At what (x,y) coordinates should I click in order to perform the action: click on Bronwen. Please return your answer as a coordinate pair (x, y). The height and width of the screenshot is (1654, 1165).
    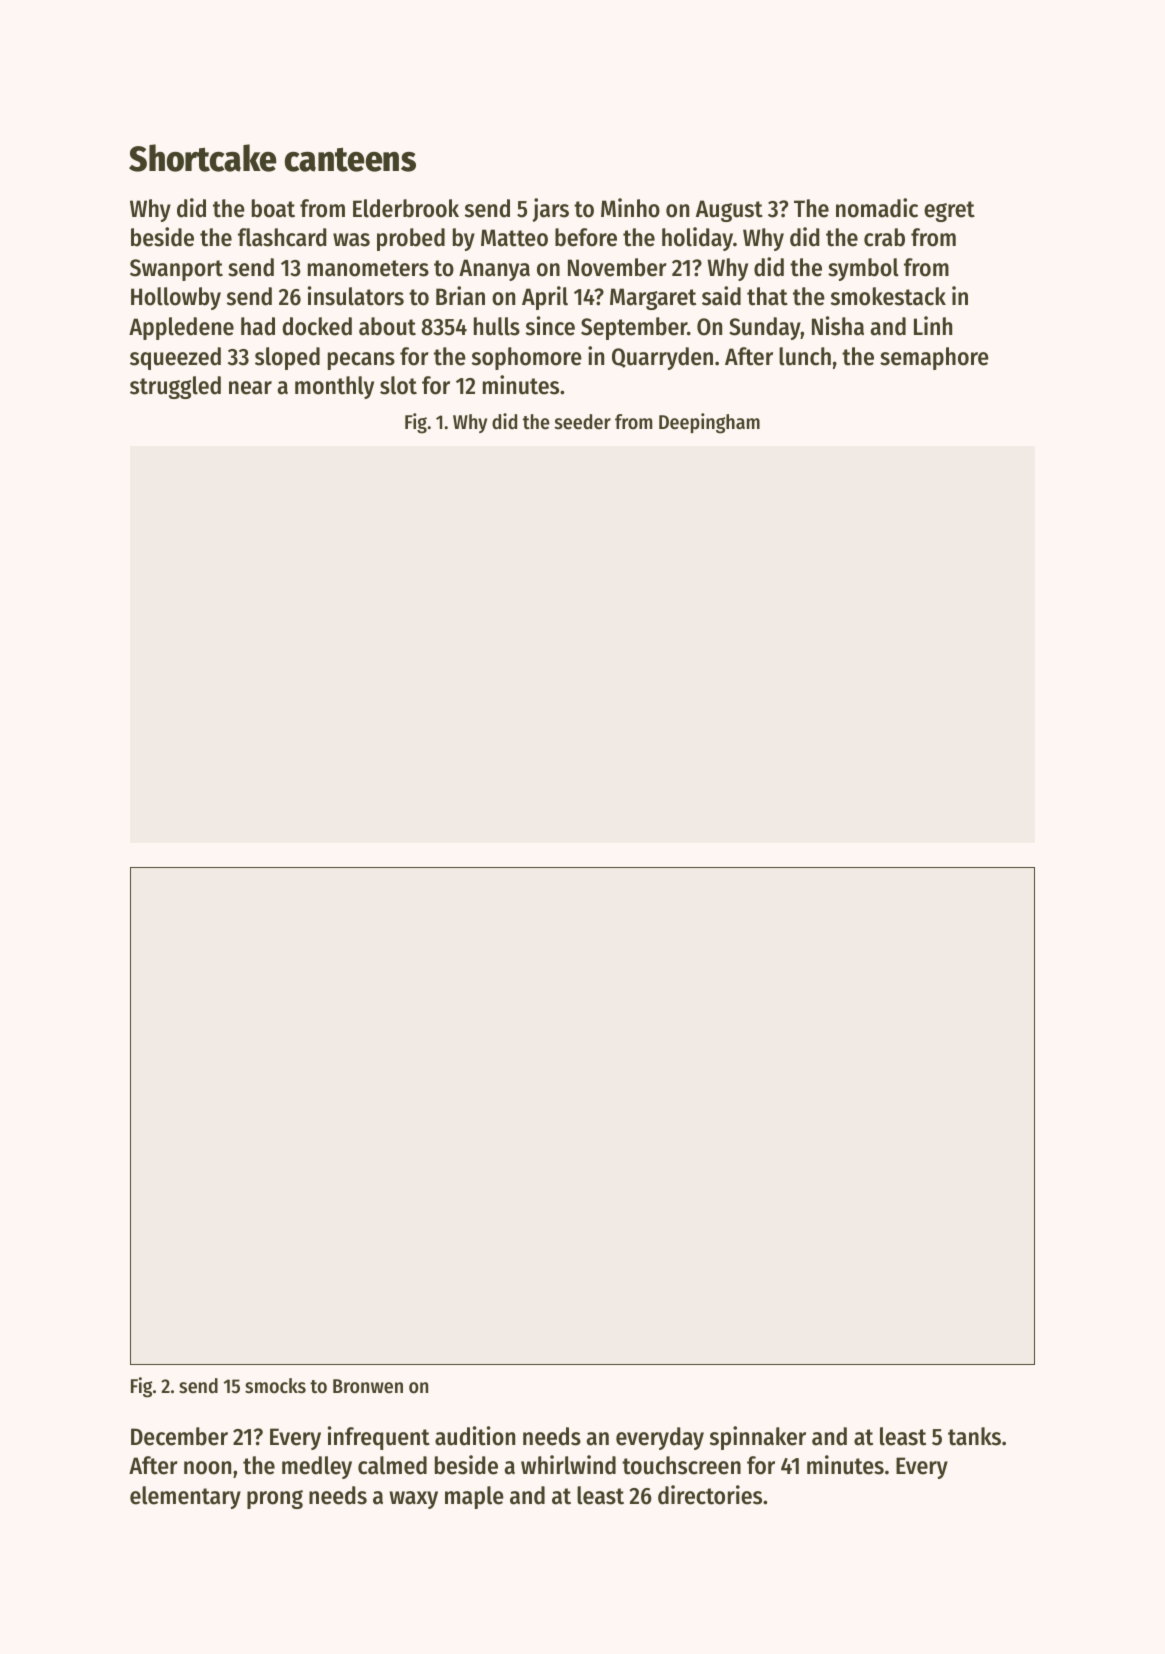
    Looking at the image, I should click on (368, 1386).
